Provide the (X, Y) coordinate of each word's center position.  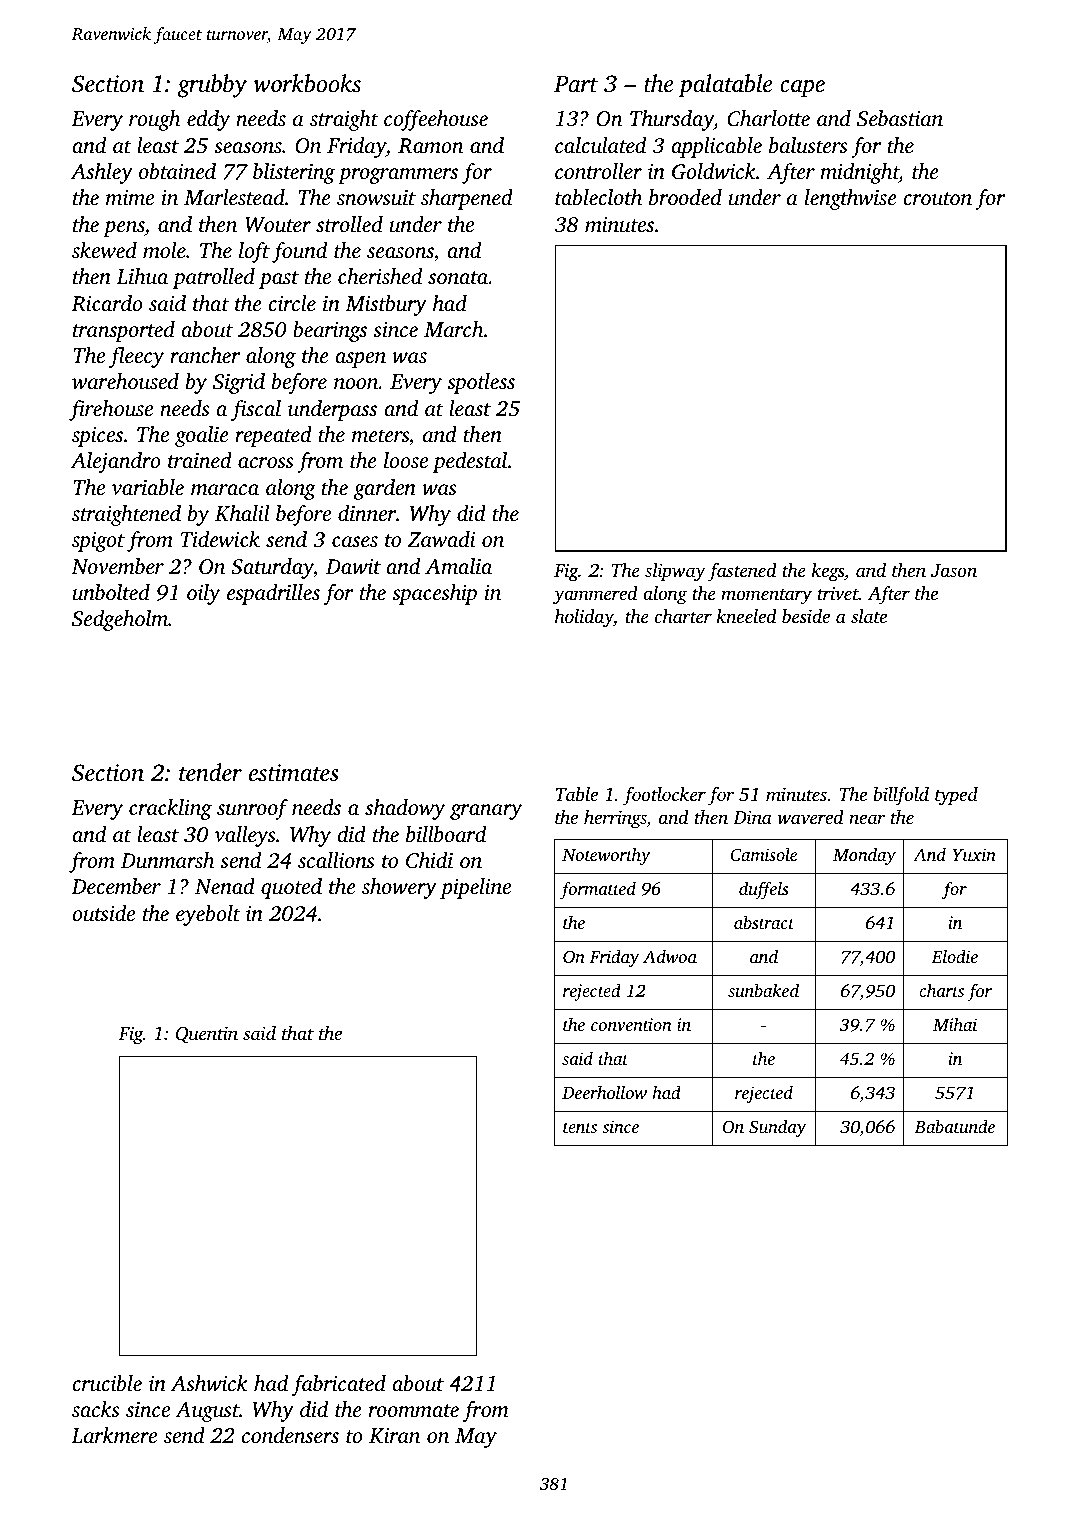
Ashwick (209, 1383)
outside (103, 913)
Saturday (272, 568)
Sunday (777, 1128)
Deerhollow (604, 1092)
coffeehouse (436, 120)
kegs (828, 572)
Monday (864, 856)
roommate (414, 1410)
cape (802, 89)
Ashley (102, 173)
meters (380, 435)
